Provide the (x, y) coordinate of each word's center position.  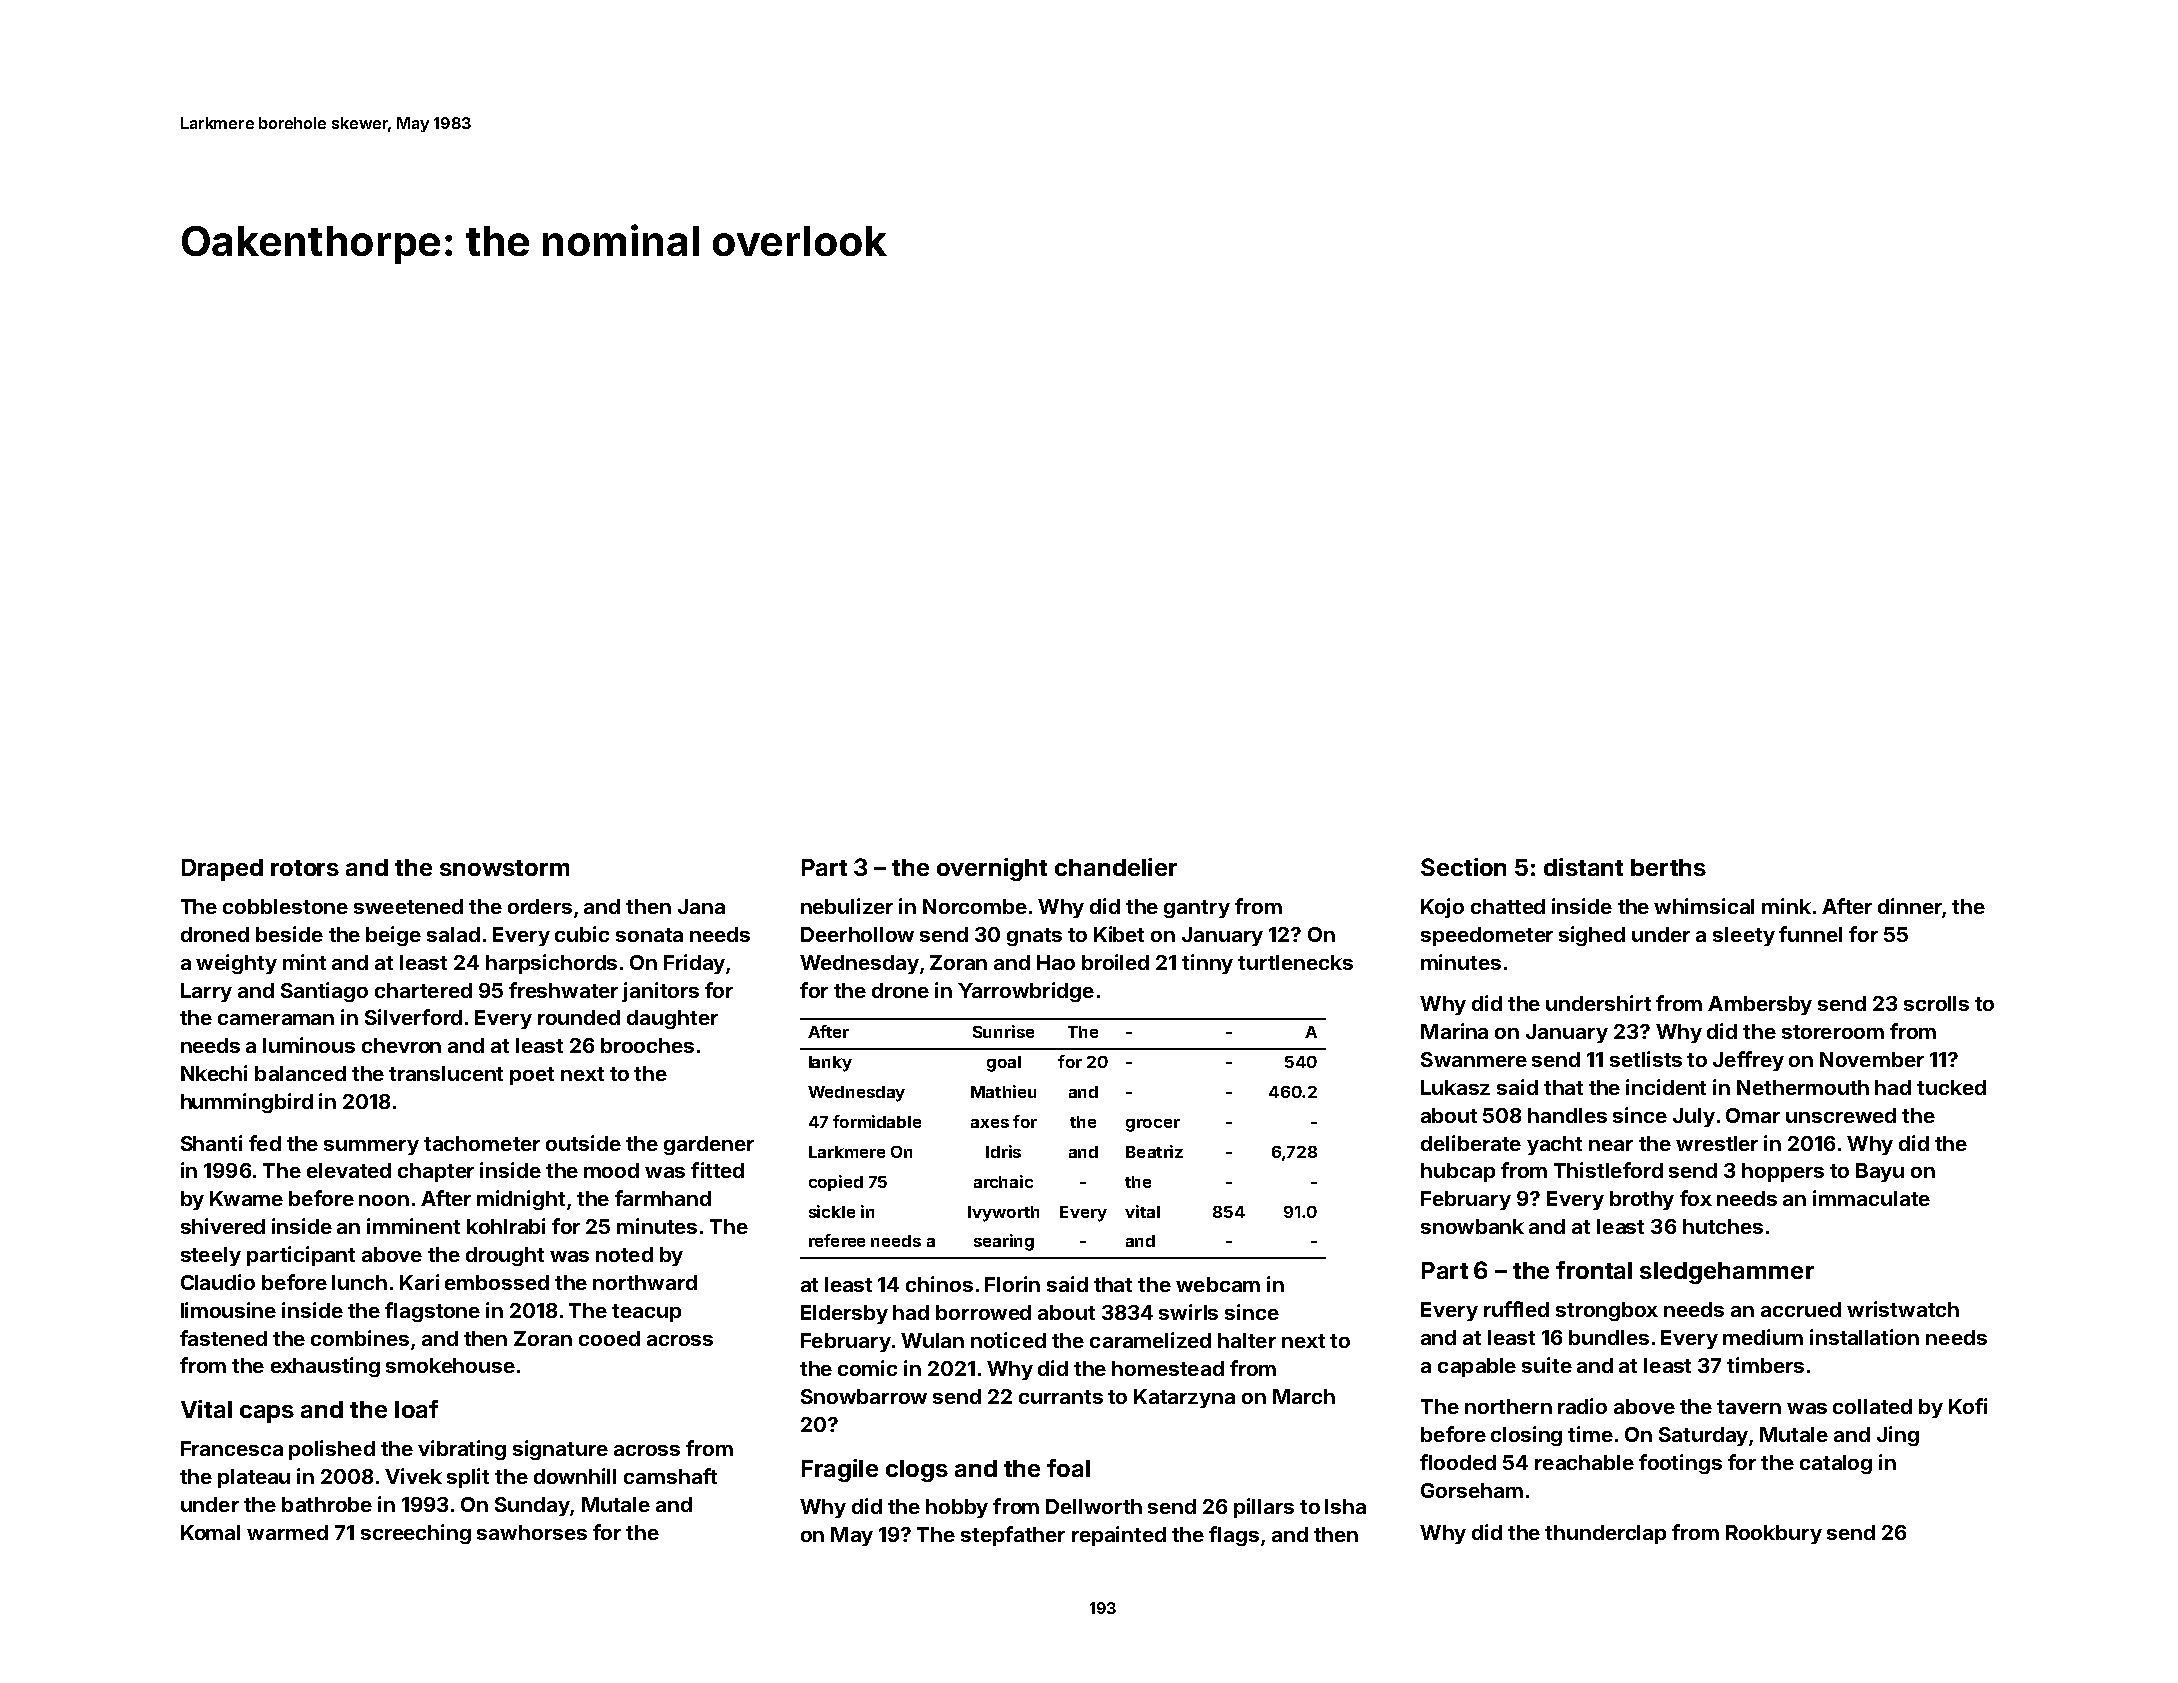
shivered (223, 1226)
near (1611, 1145)
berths (1668, 867)
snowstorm (504, 868)
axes (990, 1123)
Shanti (211, 1143)
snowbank (1472, 1226)
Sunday (532, 1506)
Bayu (1880, 1172)
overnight (992, 869)
